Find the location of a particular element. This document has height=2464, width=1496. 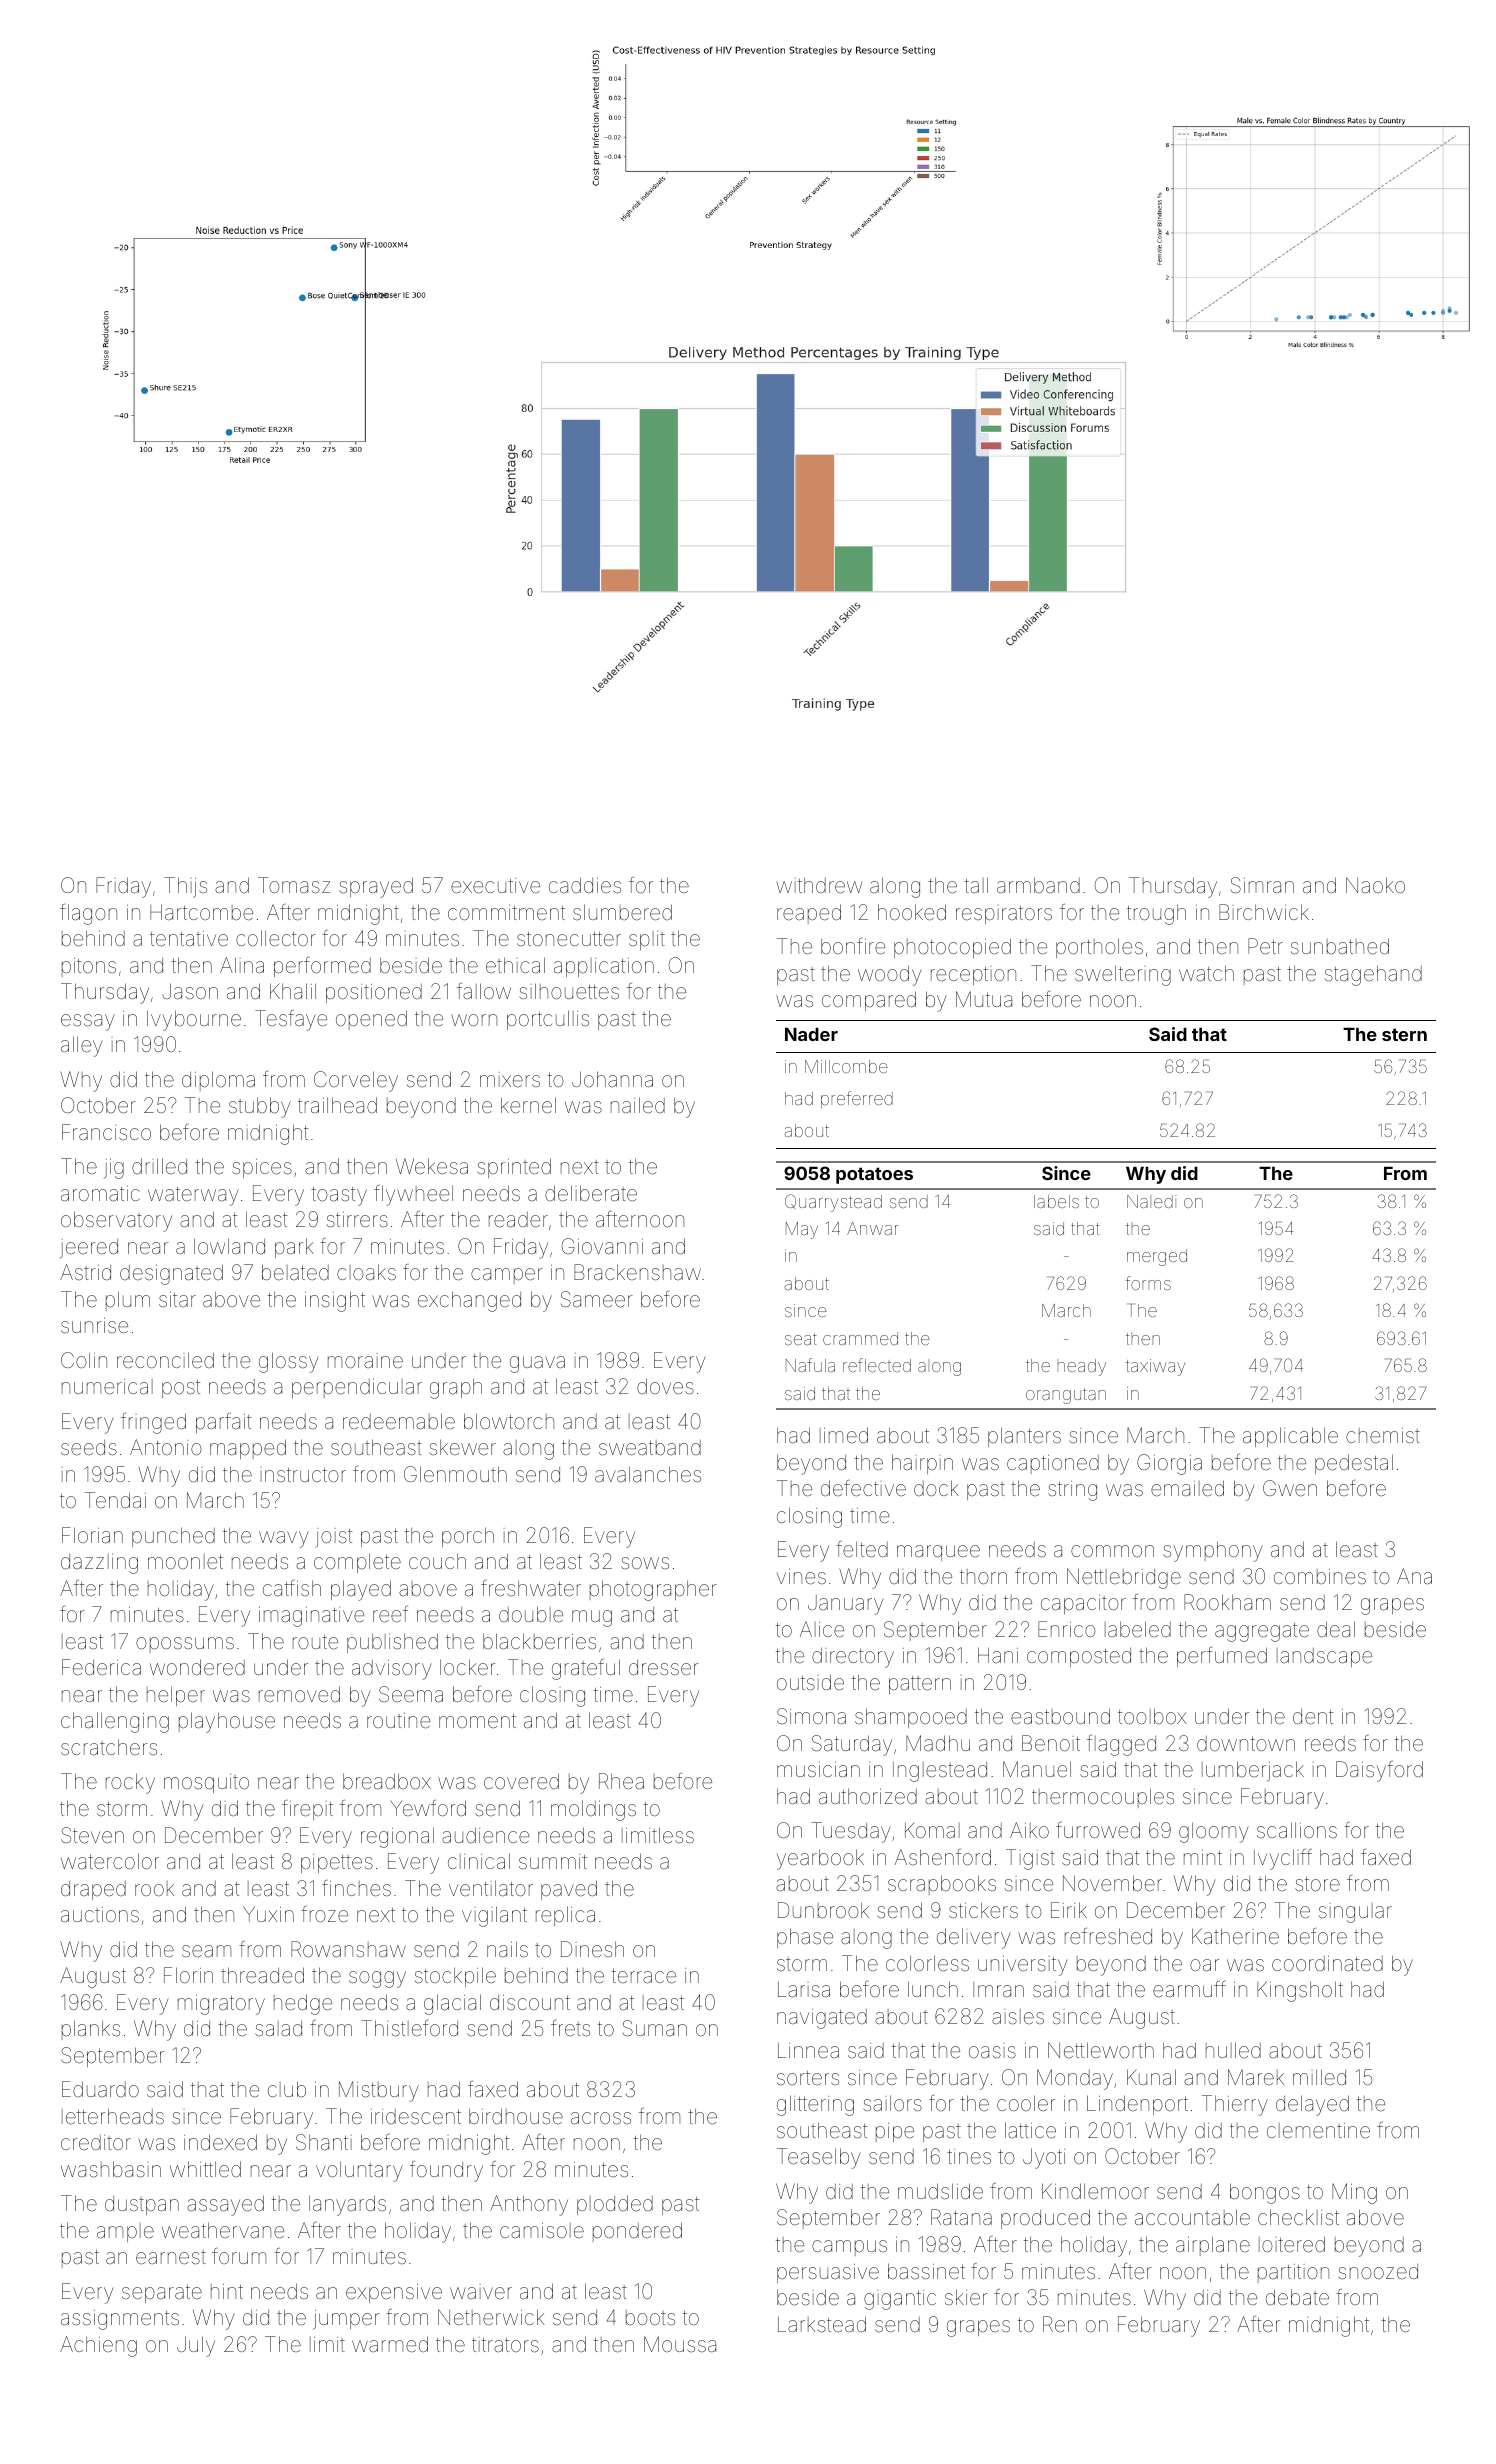

Mutua is located at coordinates (984, 999).
